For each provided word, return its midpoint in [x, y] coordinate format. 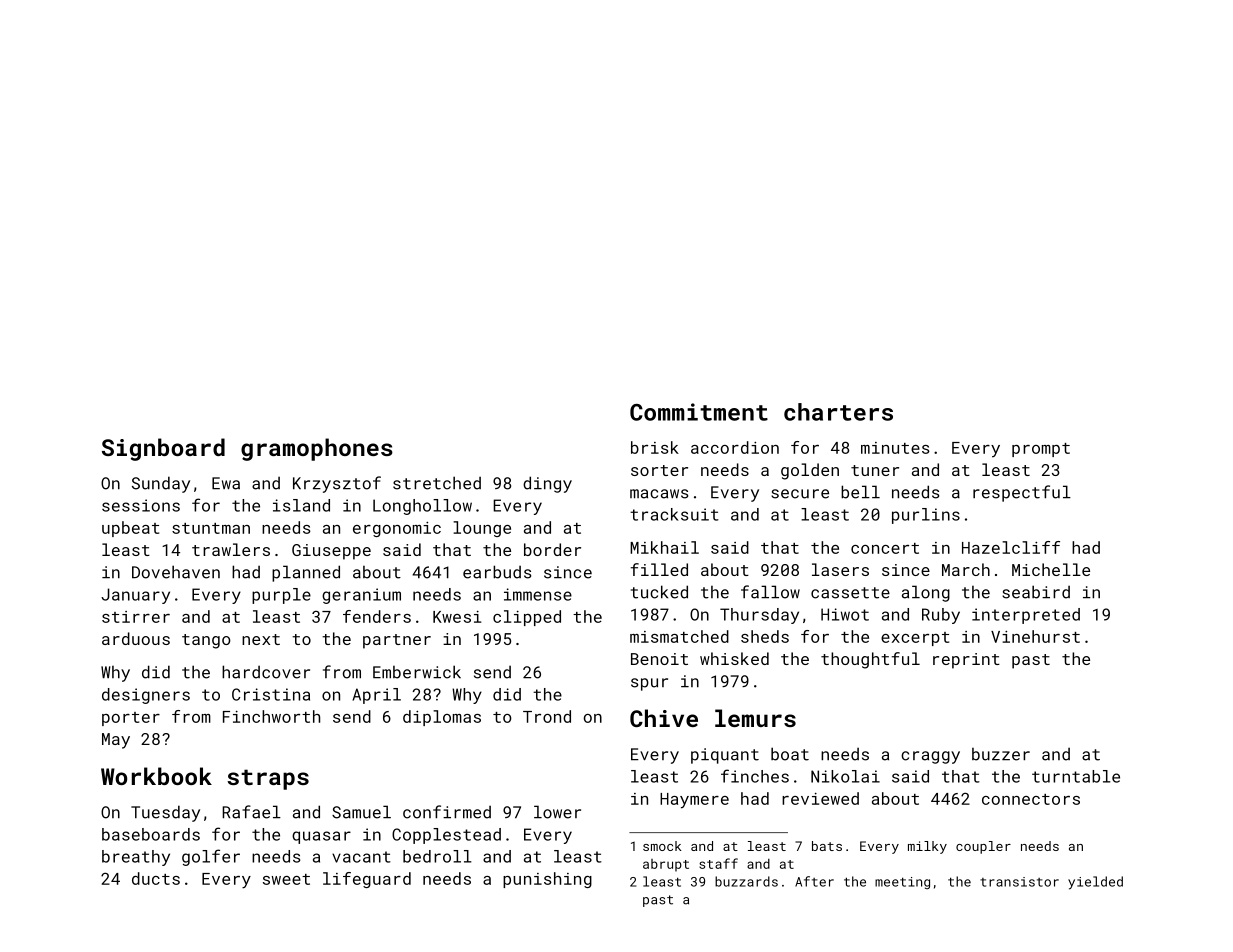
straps [268, 779]
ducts [156, 878]
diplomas [442, 718]
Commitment [699, 412]
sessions [141, 505]
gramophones [317, 449]
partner [397, 641]
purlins [926, 516]
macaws [659, 494]
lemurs [755, 718]
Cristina [271, 694]
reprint [966, 661]
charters [838, 412]
